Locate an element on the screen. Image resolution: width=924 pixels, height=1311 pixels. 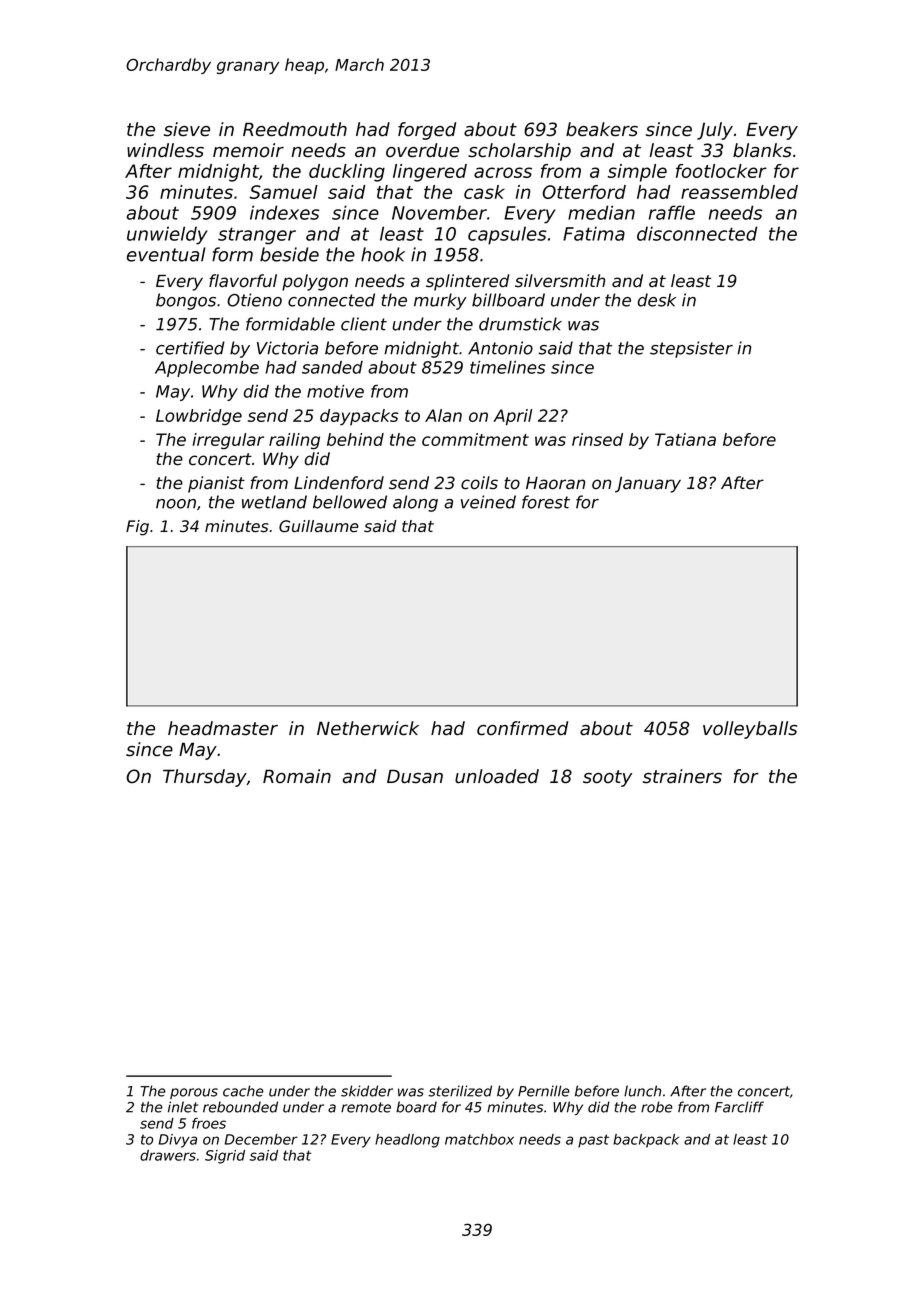
Sigrid is located at coordinates (225, 1157).
